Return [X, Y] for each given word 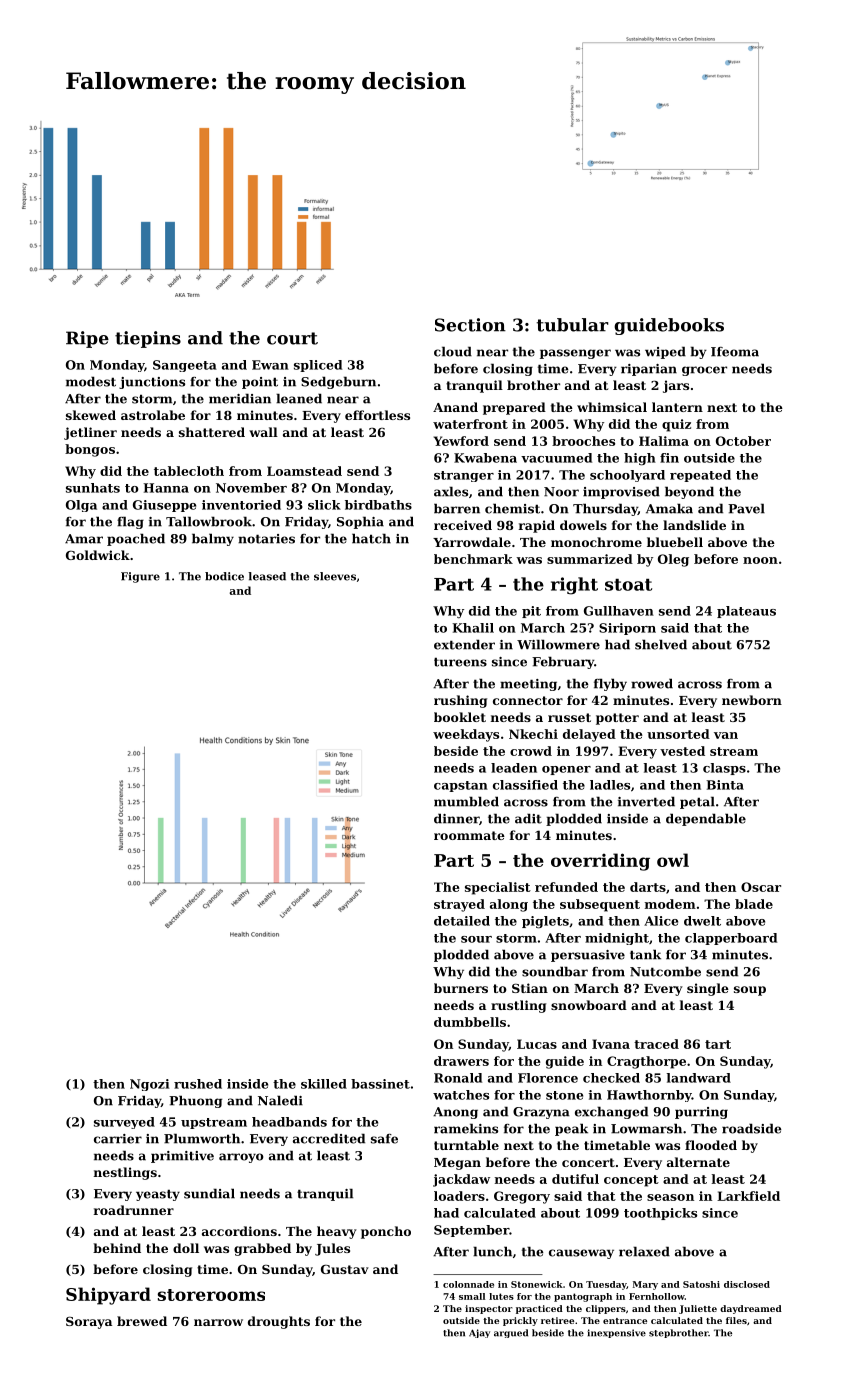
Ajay [479, 1333]
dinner [456, 818]
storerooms [211, 1295]
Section [470, 325]
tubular [573, 325]
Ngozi [149, 1085]
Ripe [87, 339]
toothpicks [660, 1214]
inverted [646, 801]
